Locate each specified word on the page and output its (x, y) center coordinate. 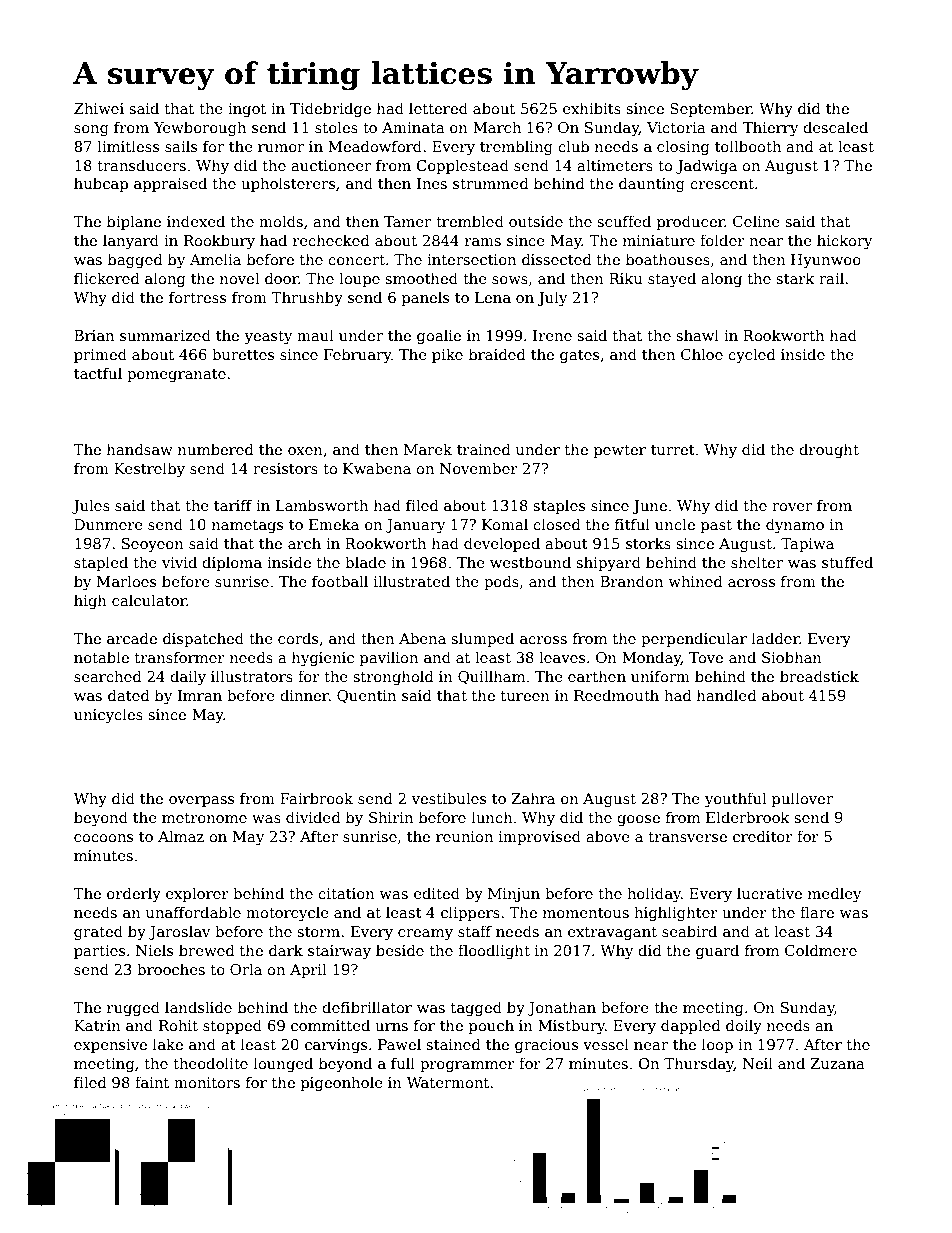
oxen (305, 451)
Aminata (413, 127)
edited (437, 893)
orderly (134, 894)
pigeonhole (342, 1083)
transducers (141, 165)
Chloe (702, 354)
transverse (688, 837)
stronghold (393, 677)
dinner (304, 695)
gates (579, 356)
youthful (735, 799)
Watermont (448, 1082)
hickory (844, 241)
